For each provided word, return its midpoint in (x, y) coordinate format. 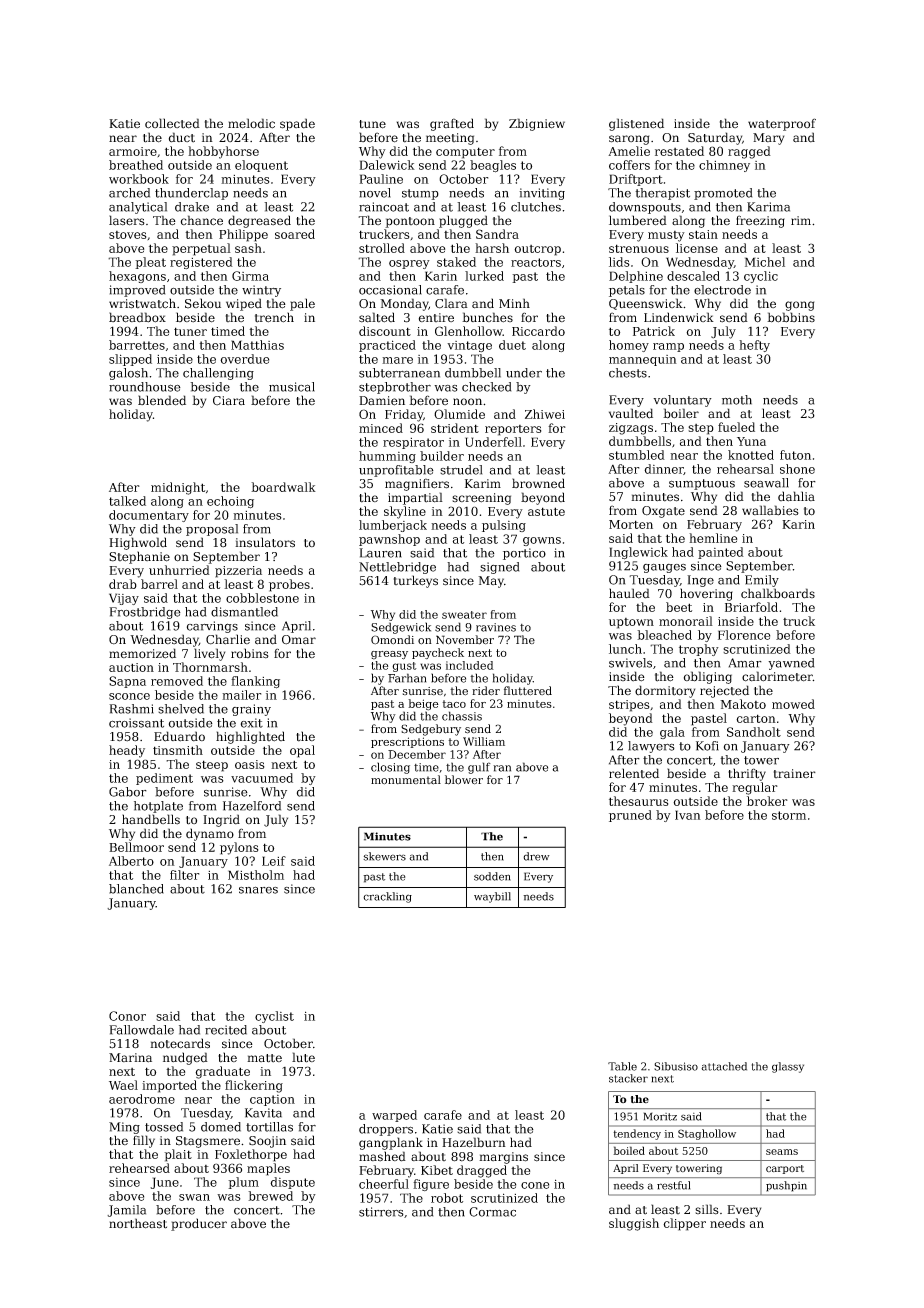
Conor (127, 1016)
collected (172, 123)
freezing (760, 221)
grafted (452, 124)
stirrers (381, 1212)
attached (724, 1066)
